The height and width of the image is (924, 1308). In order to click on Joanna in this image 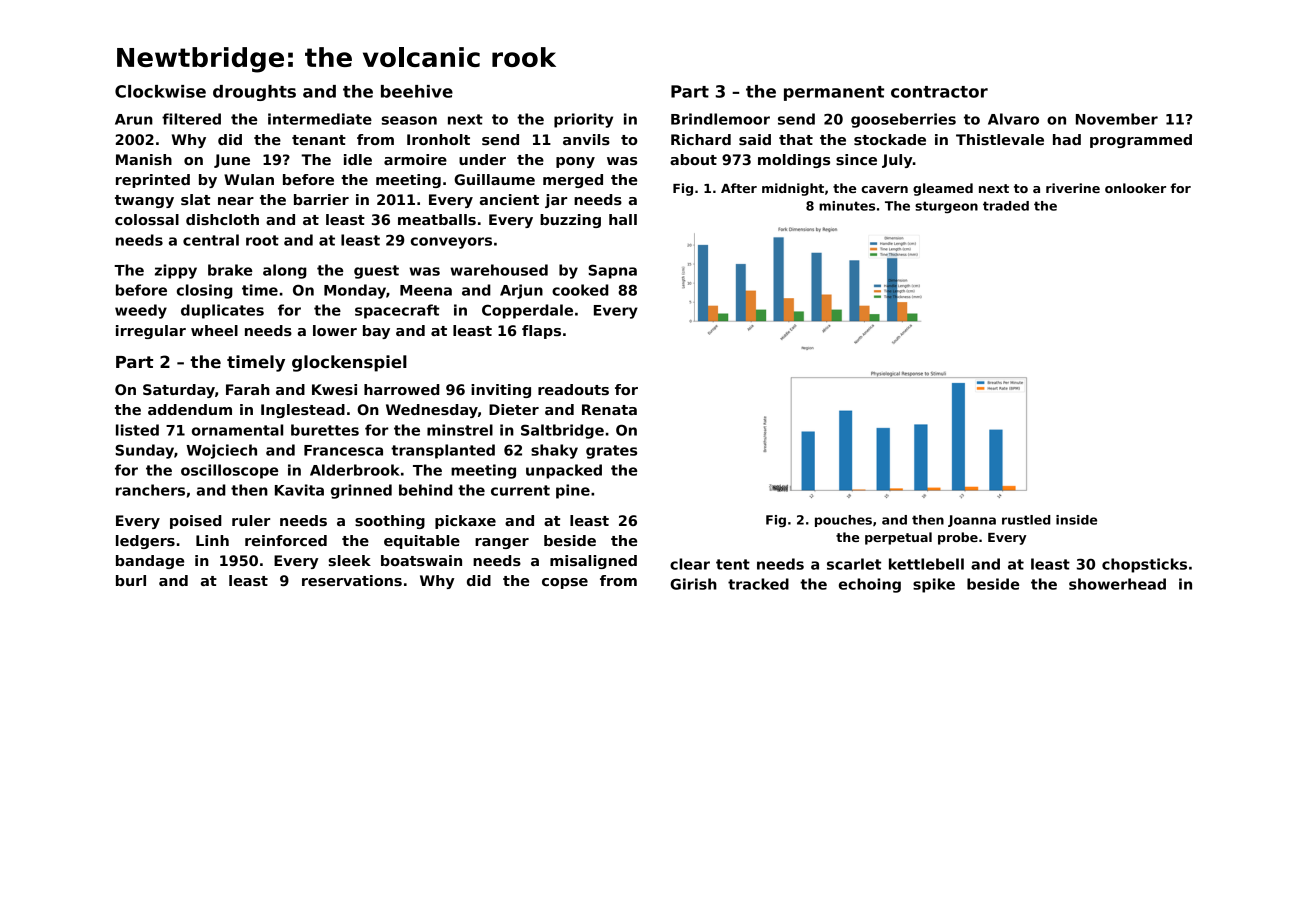, I will do `click(972, 521)`.
